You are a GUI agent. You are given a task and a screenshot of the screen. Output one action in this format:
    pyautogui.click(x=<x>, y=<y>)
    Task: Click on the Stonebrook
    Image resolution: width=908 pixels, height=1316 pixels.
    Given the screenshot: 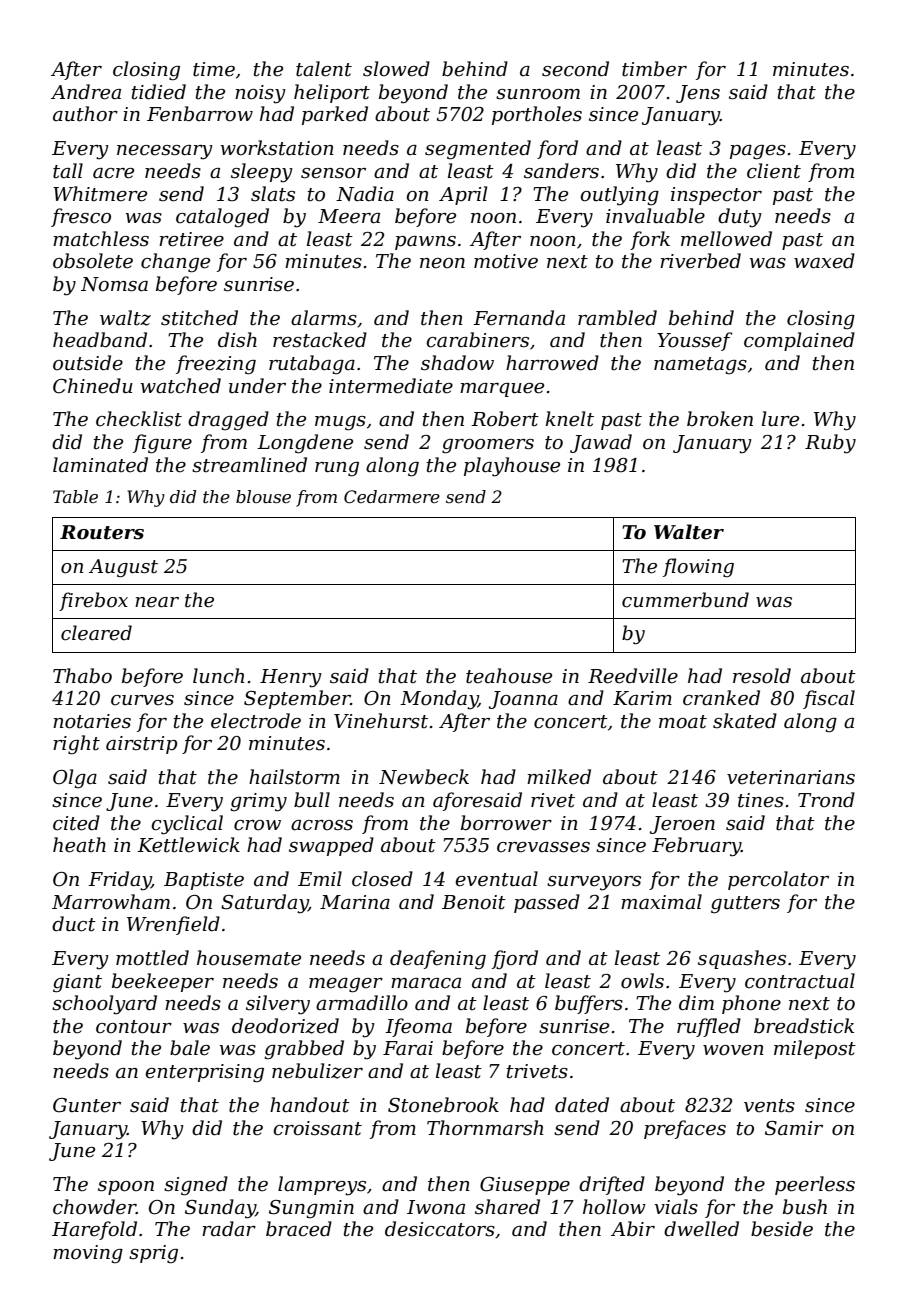 What is the action you would take?
    pyautogui.click(x=443, y=1105)
